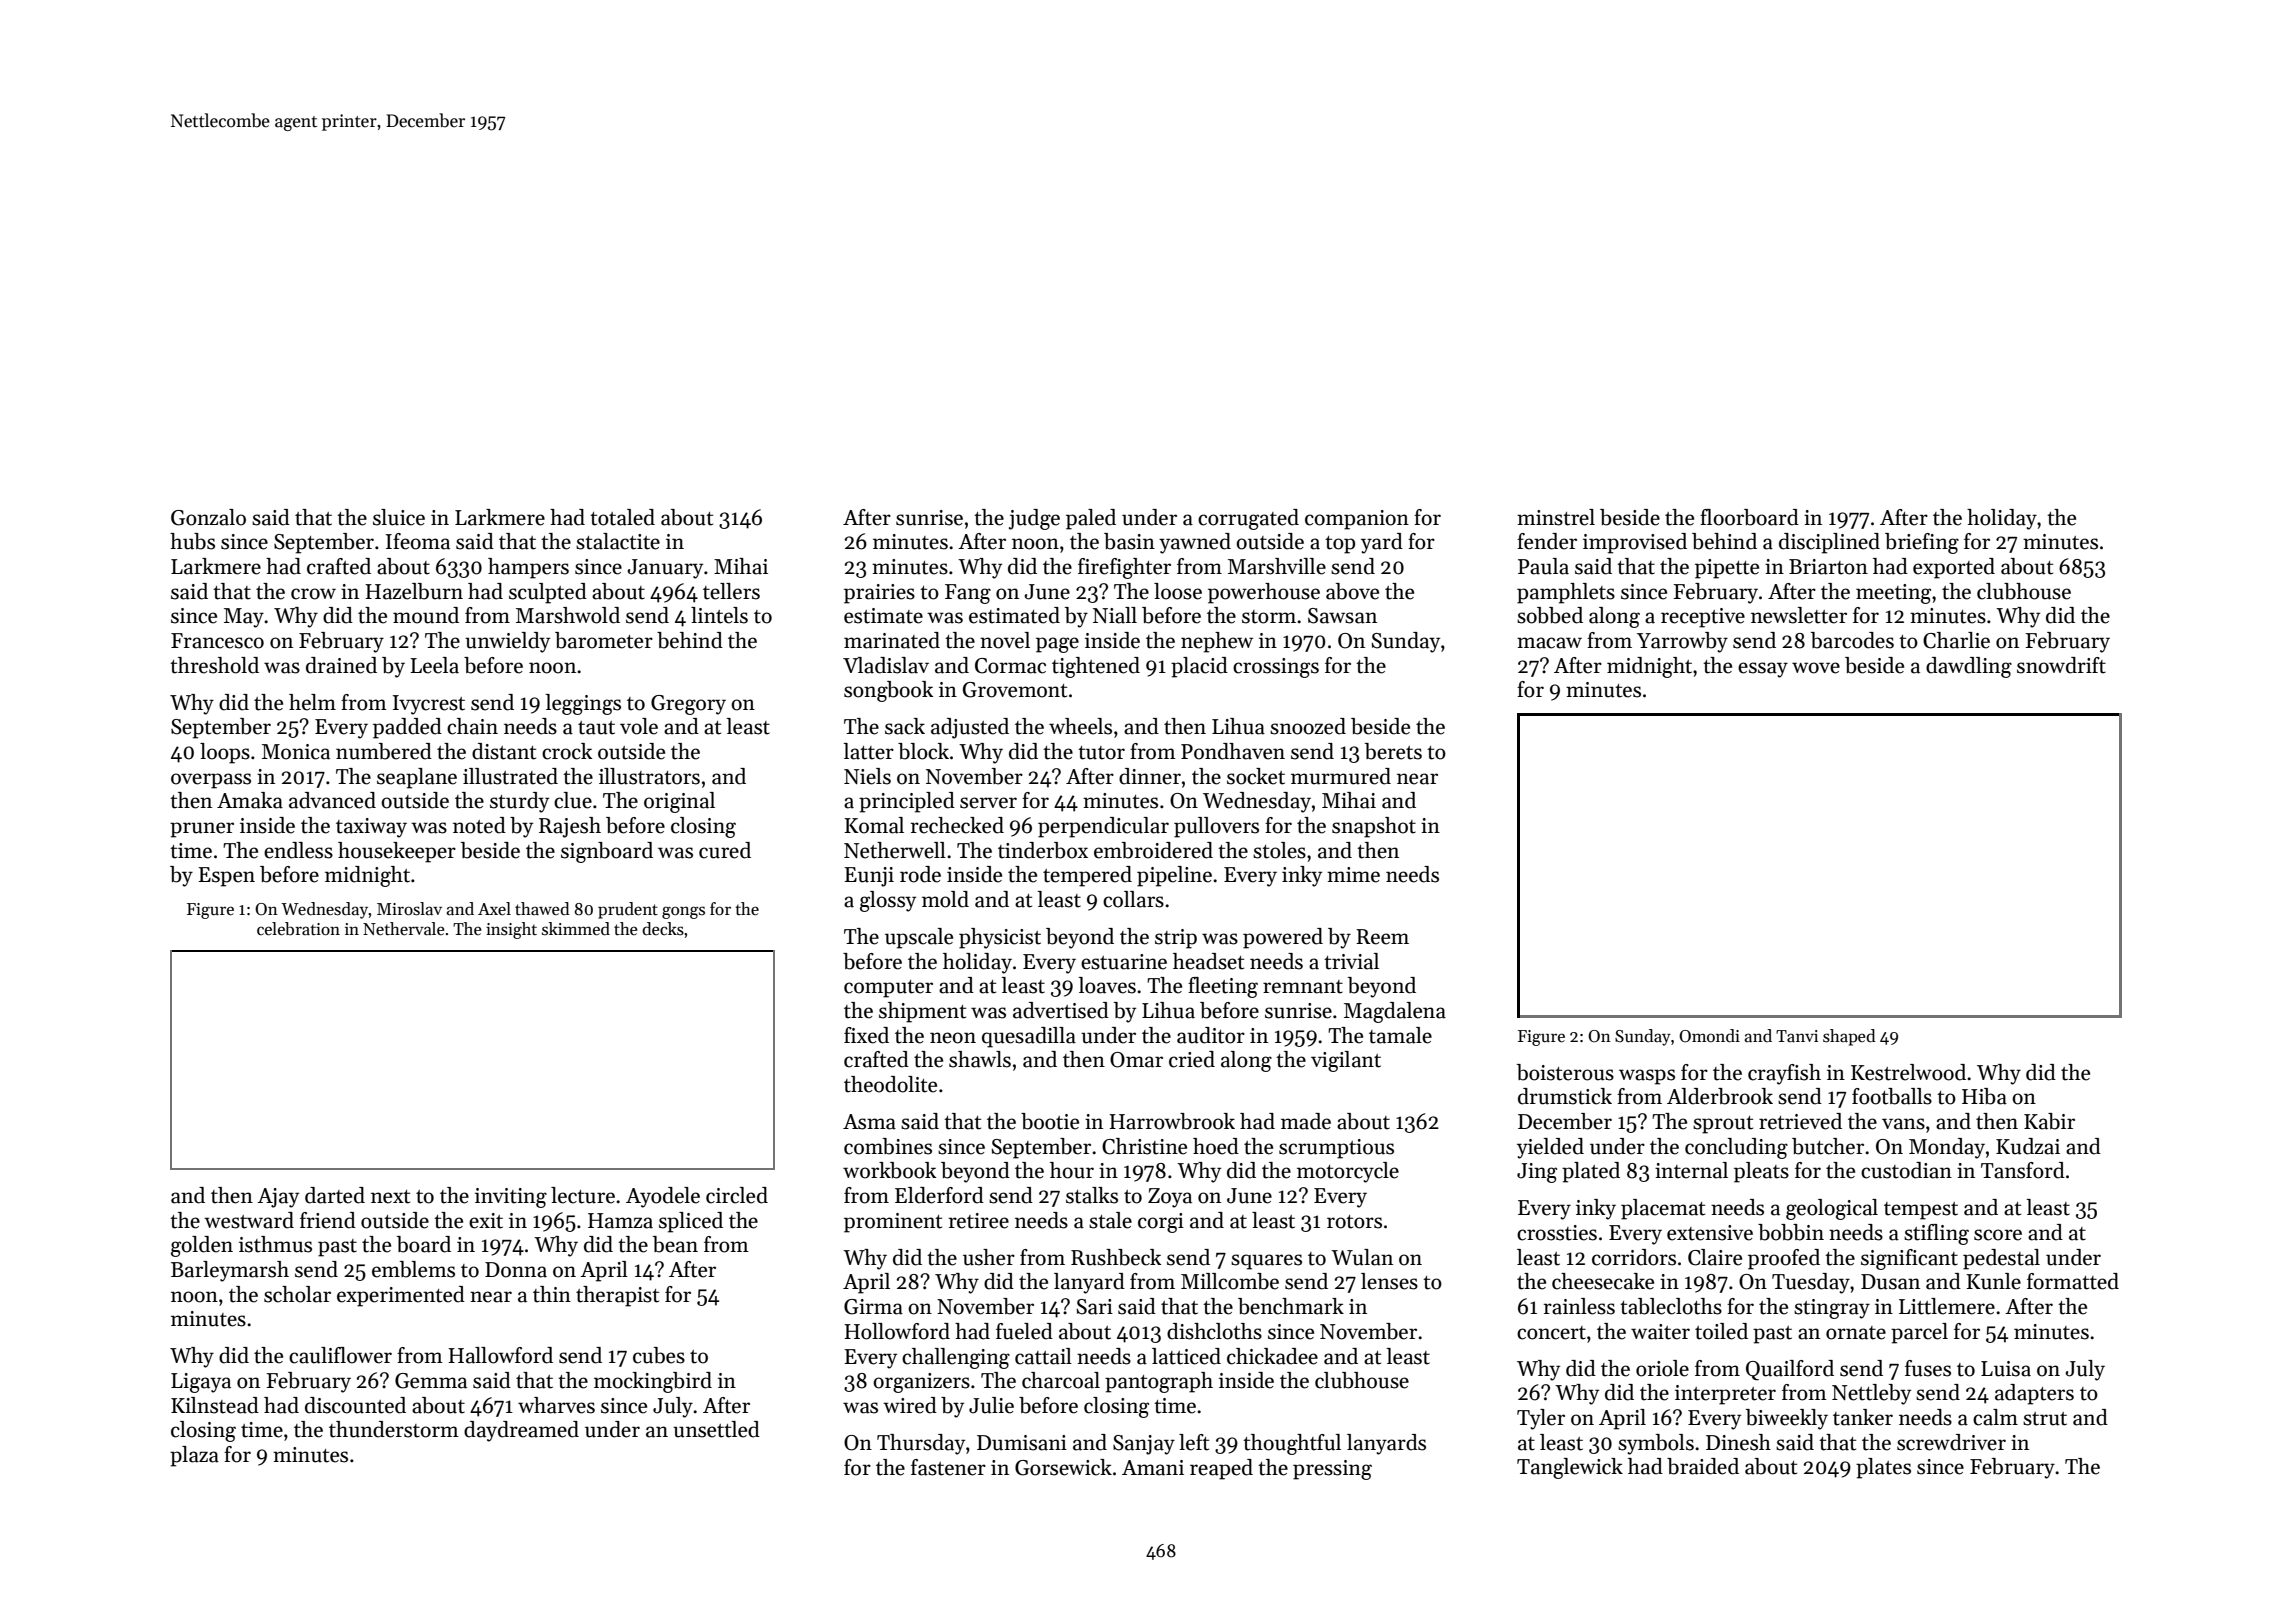 The image size is (2292, 1620). What do you see at coordinates (1351, 961) in the screenshot?
I see `trivial` at bounding box center [1351, 961].
